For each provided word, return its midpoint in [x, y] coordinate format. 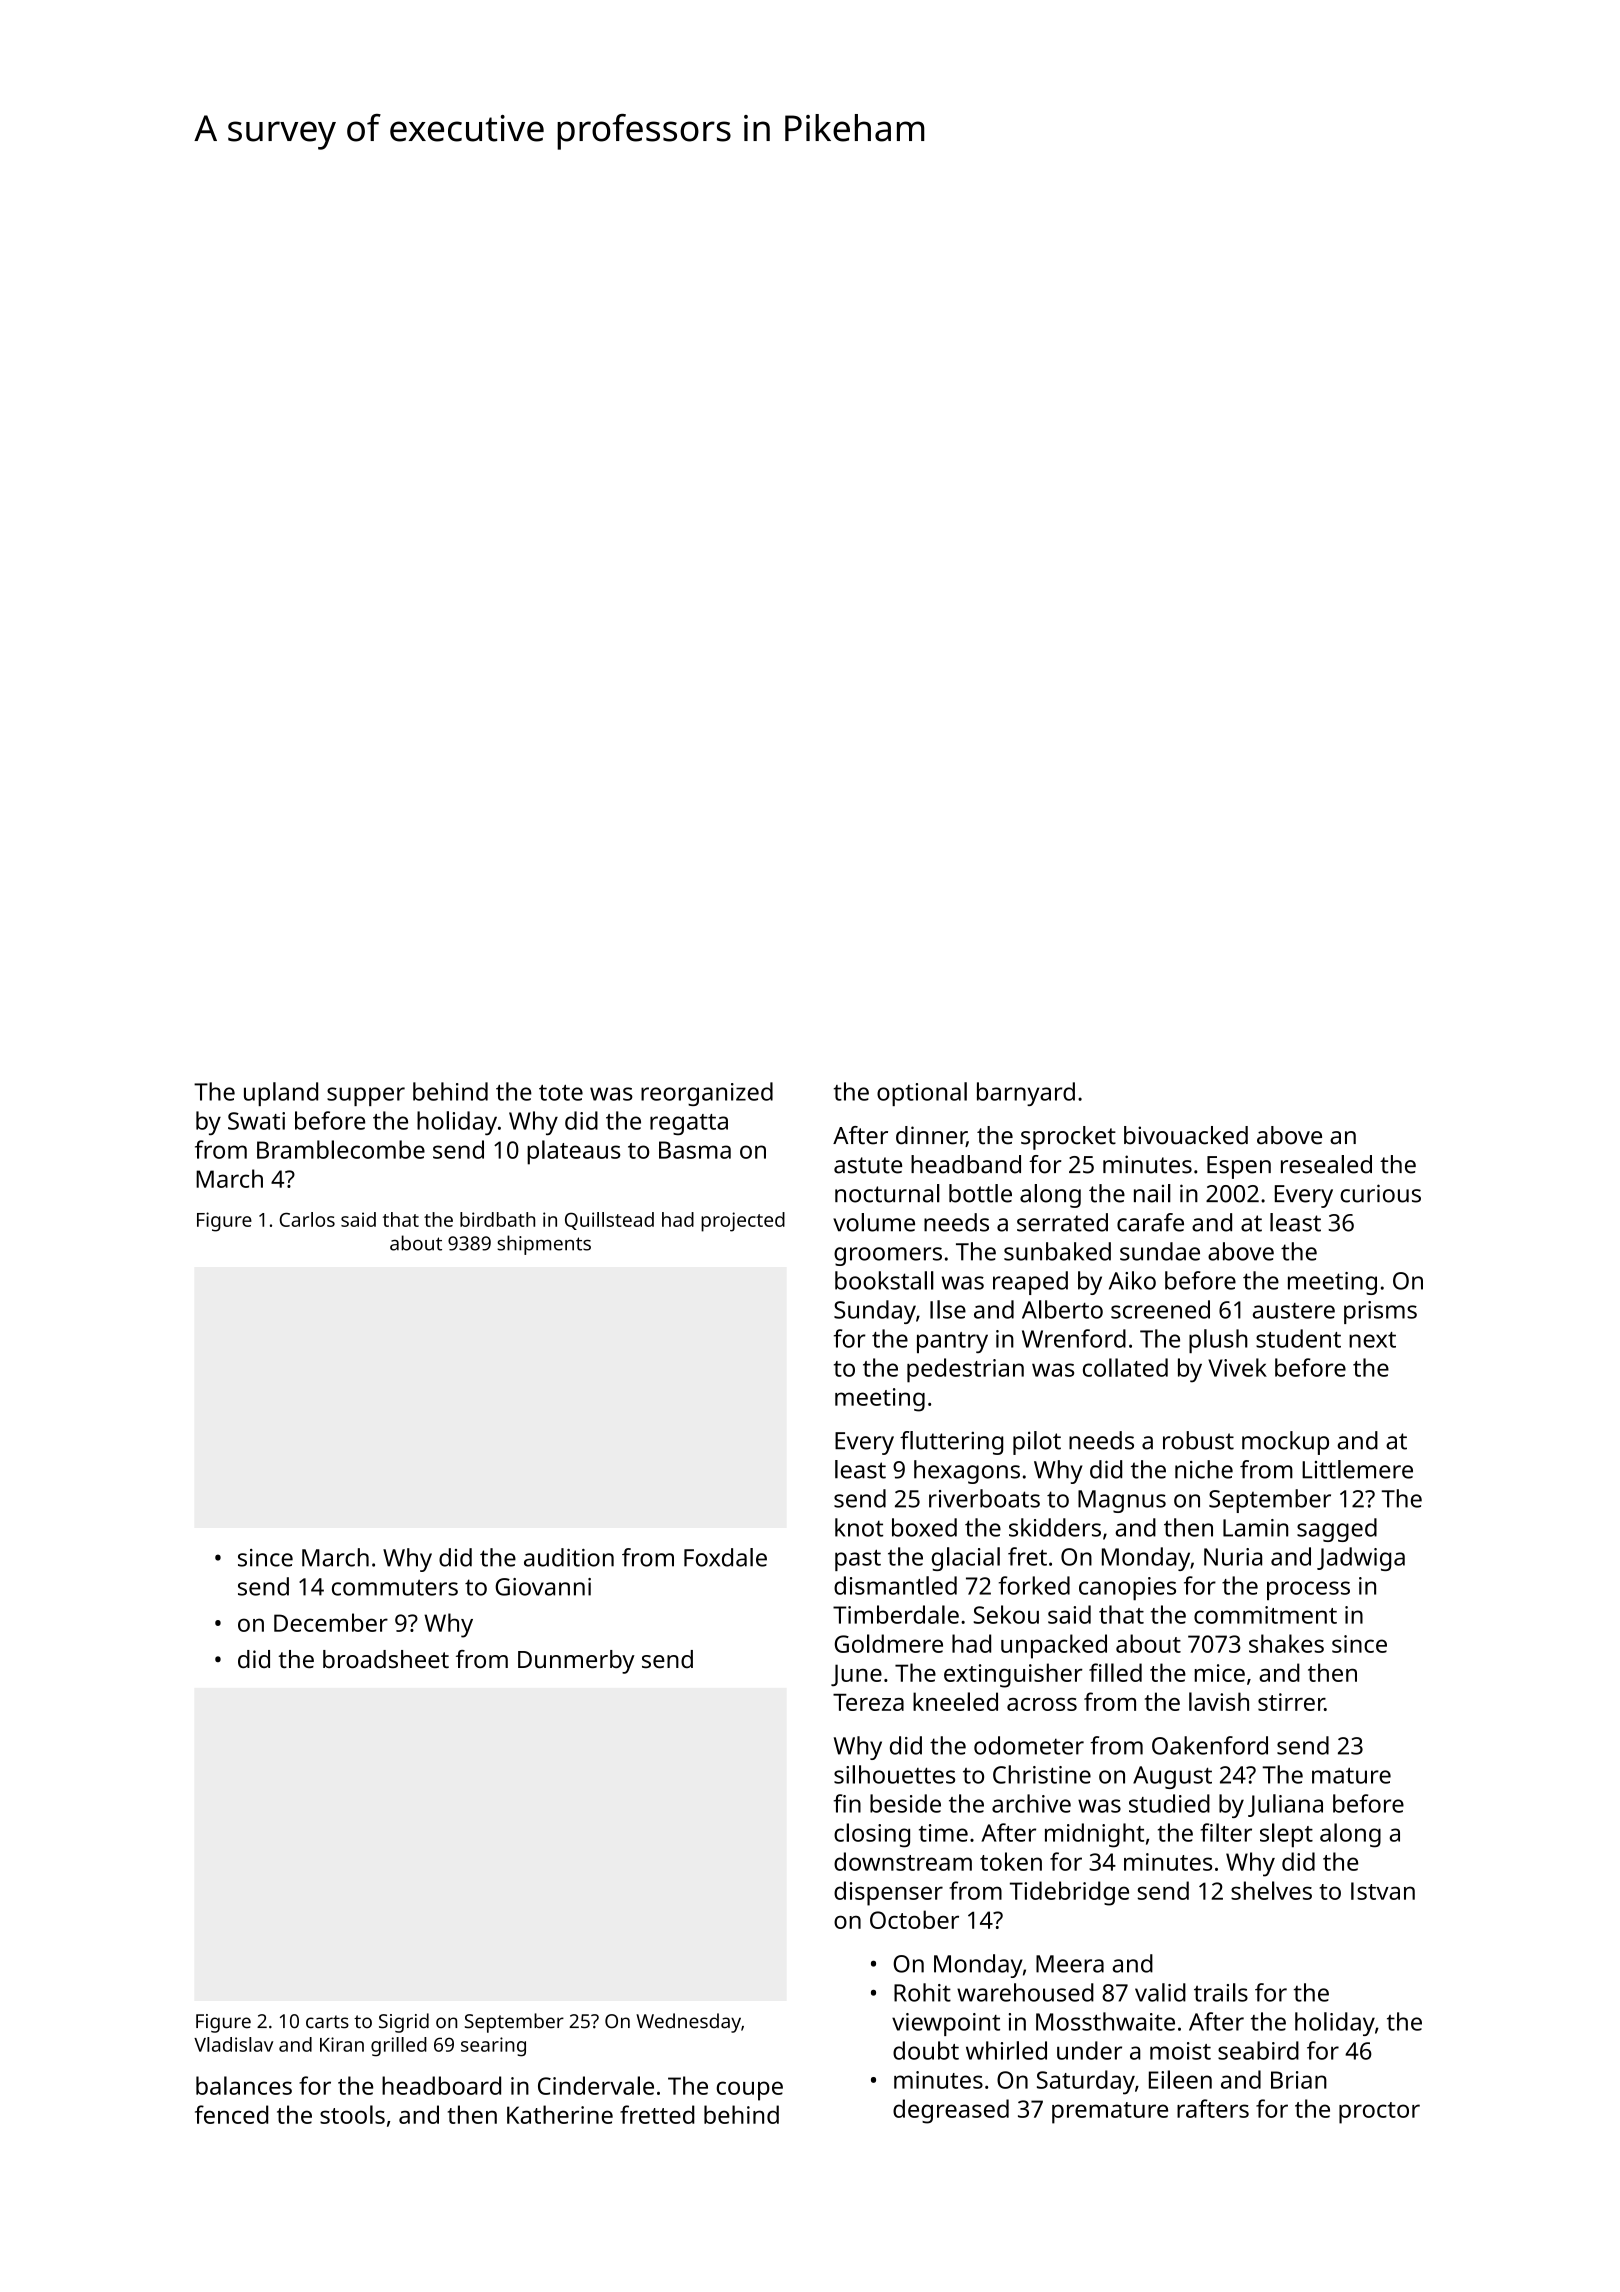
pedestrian [965, 1370]
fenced [231, 2114]
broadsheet [386, 1659]
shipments [544, 1245]
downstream [903, 1861]
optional [922, 1094]
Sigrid [404, 2023]
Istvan [1383, 1891]
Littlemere [1357, 1469]
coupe [750, 2091]
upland [281, 1094]
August [1172, 1777]
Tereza [868, 1702]
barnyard [1026, 1094]
